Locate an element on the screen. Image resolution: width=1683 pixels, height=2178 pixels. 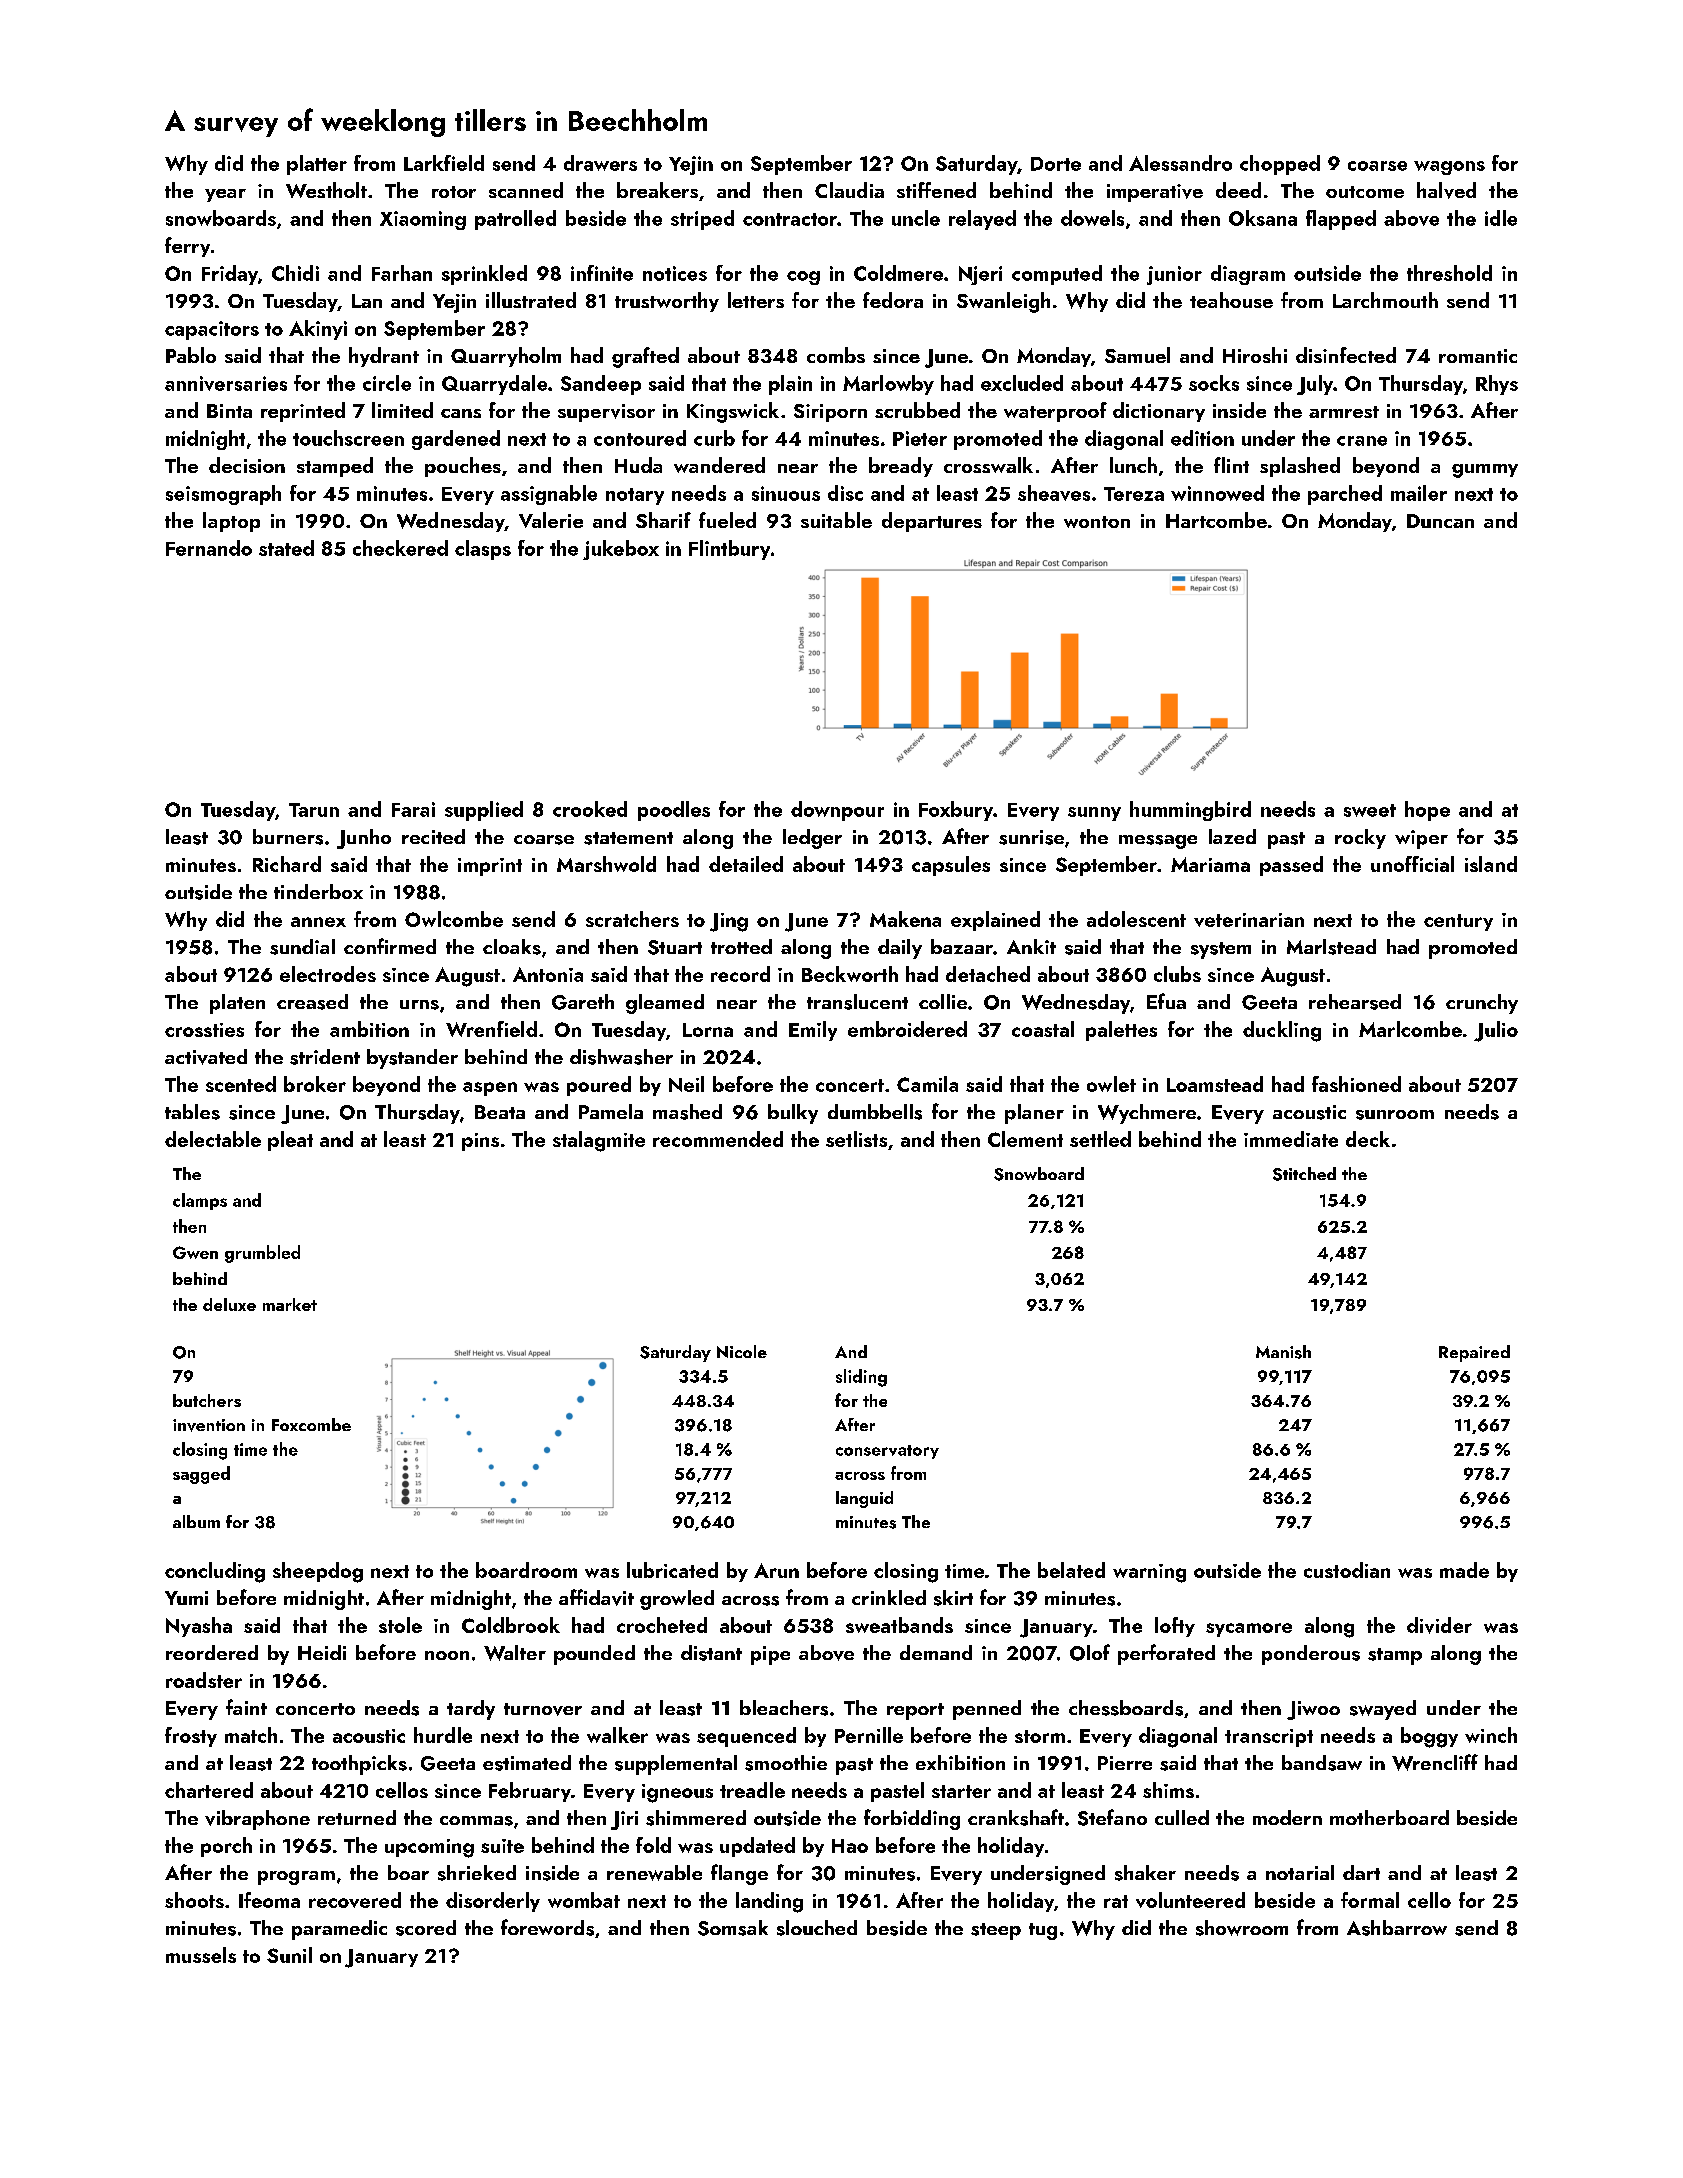
clasps is located at coordinates (483, 550).
